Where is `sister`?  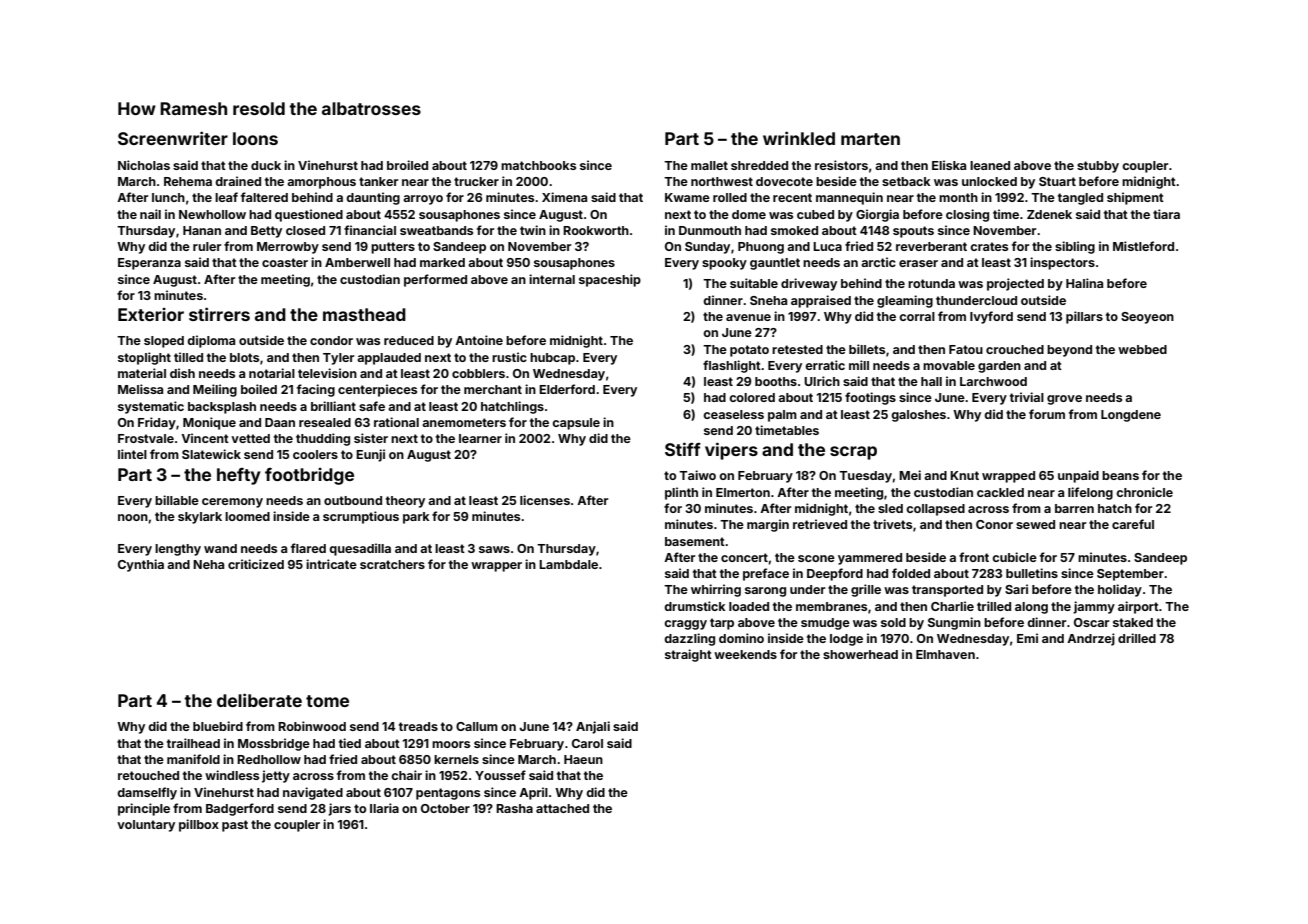 sister is located at coordinates (371, 438).
